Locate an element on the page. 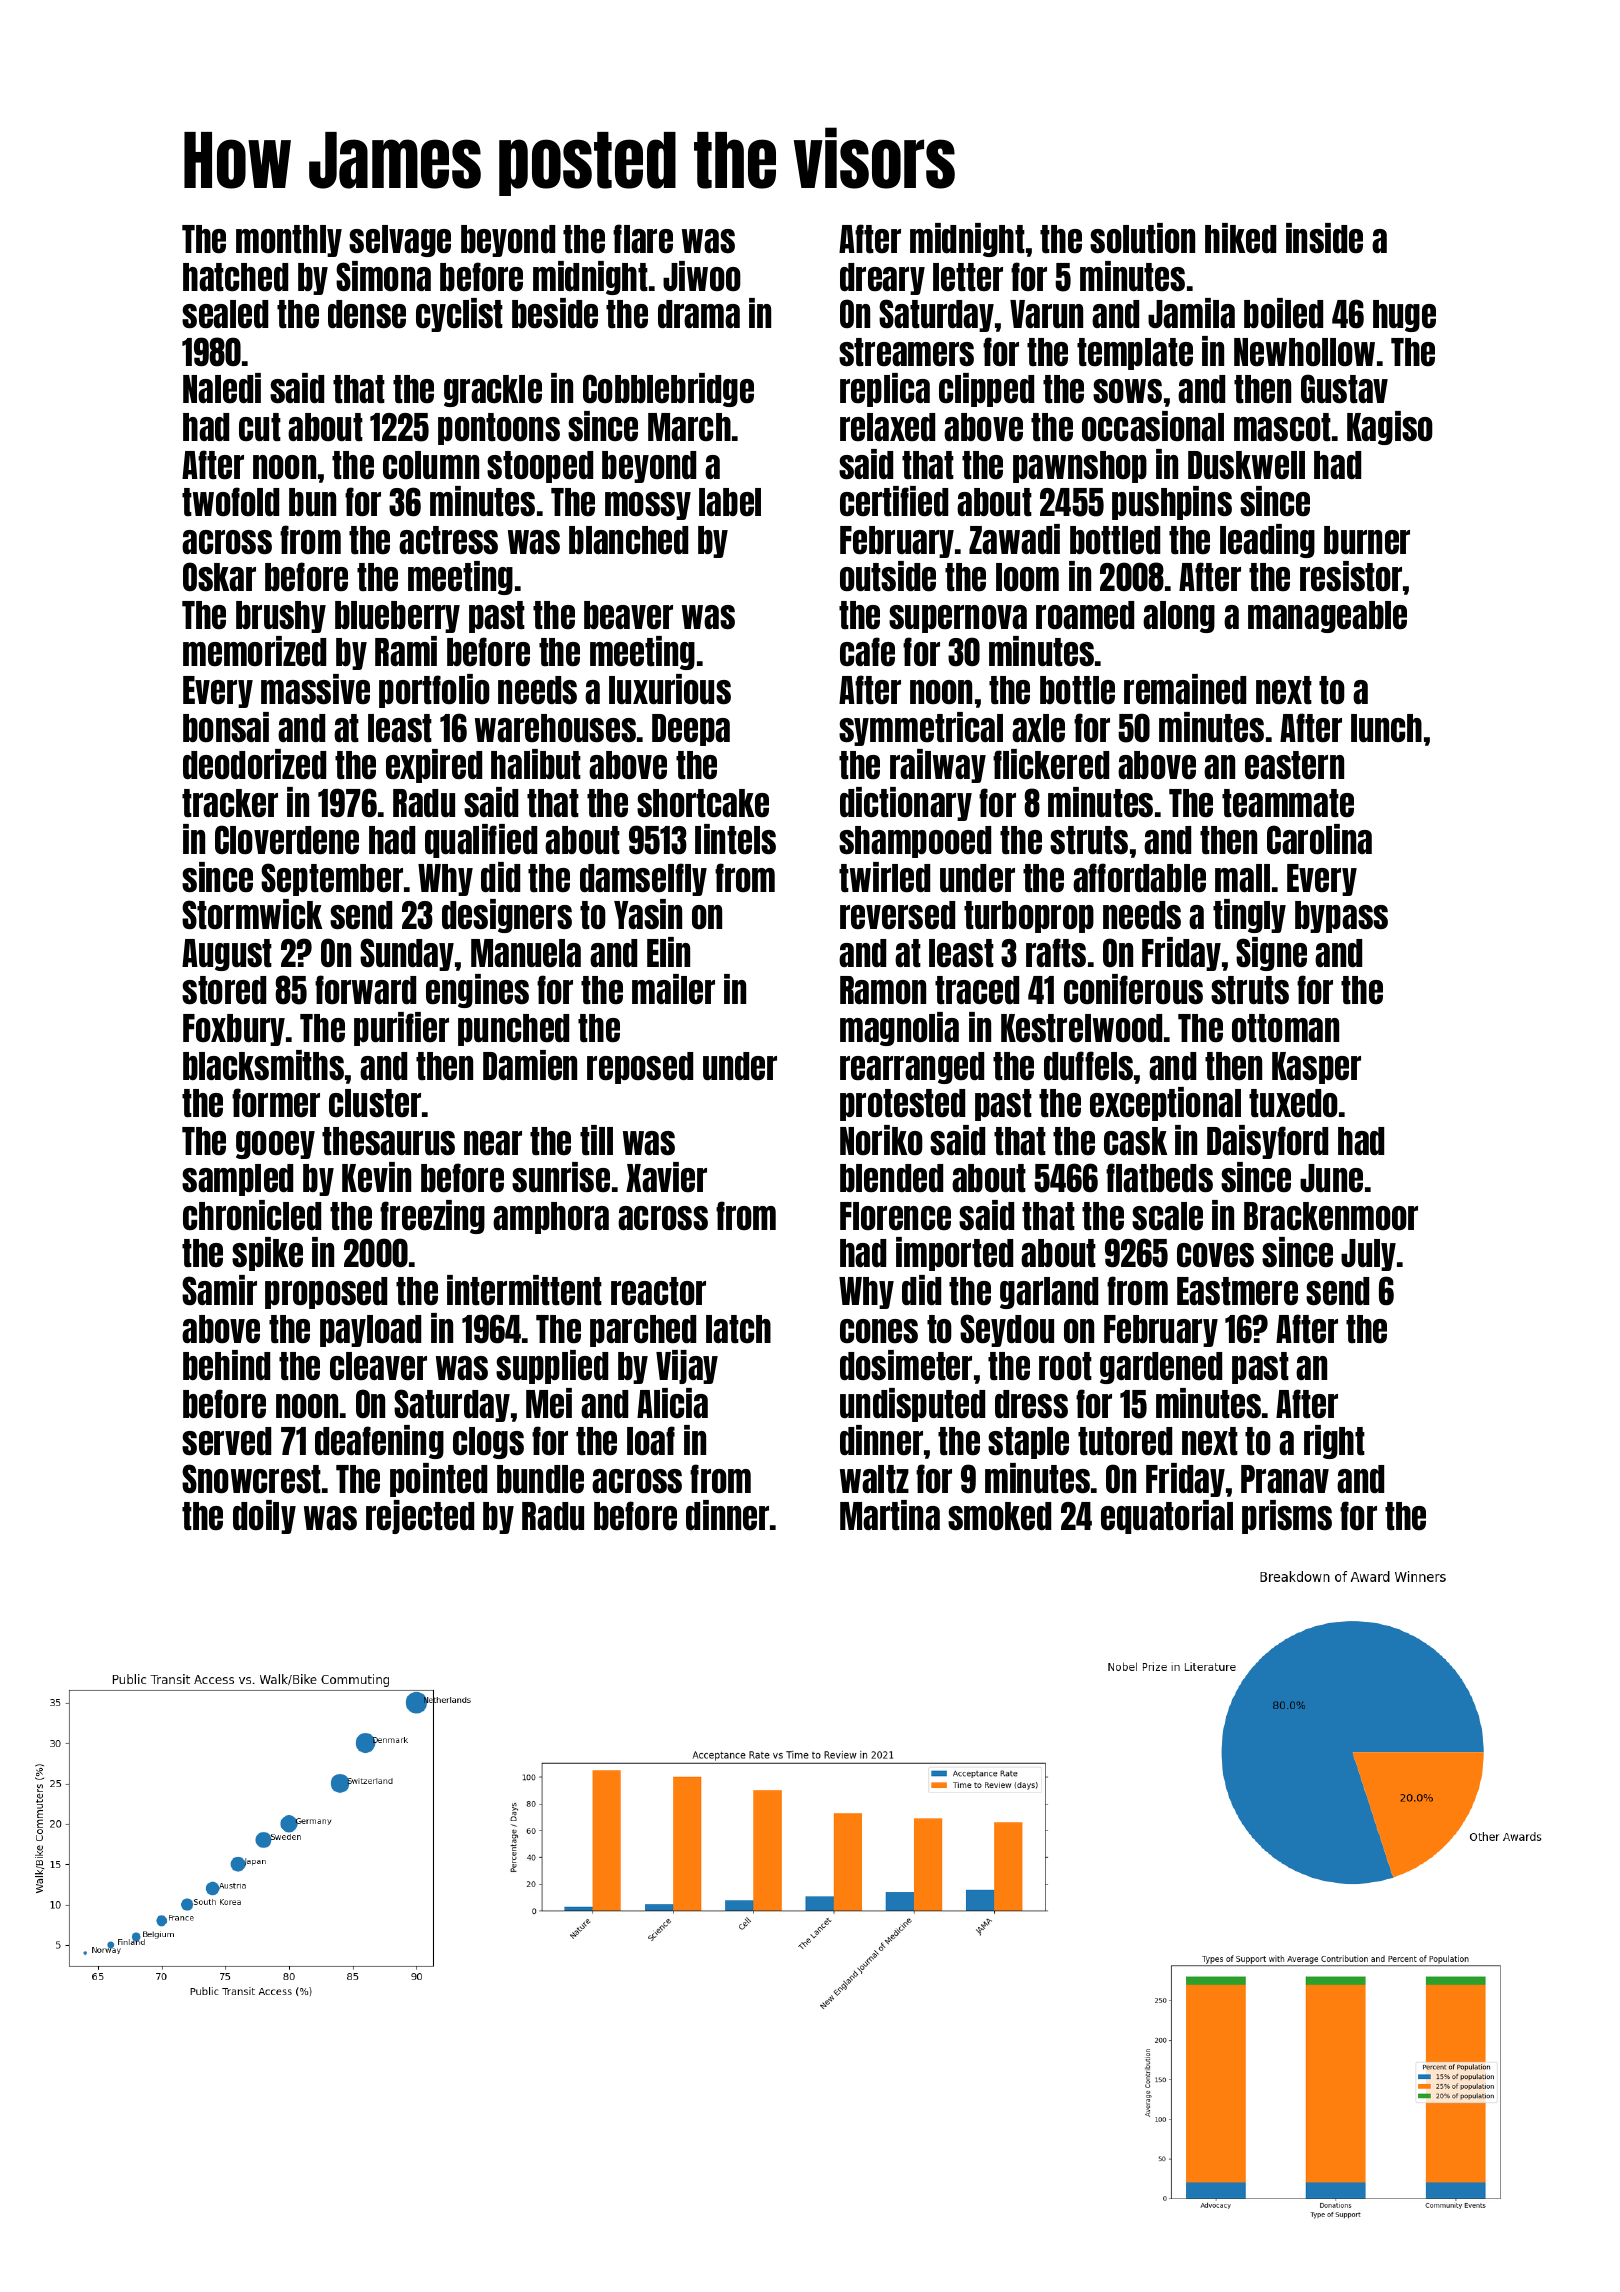 Image resolution: width=1620 pixels, height=2292 pixels. Snowcrest is located at coordinates (251, 1478).
